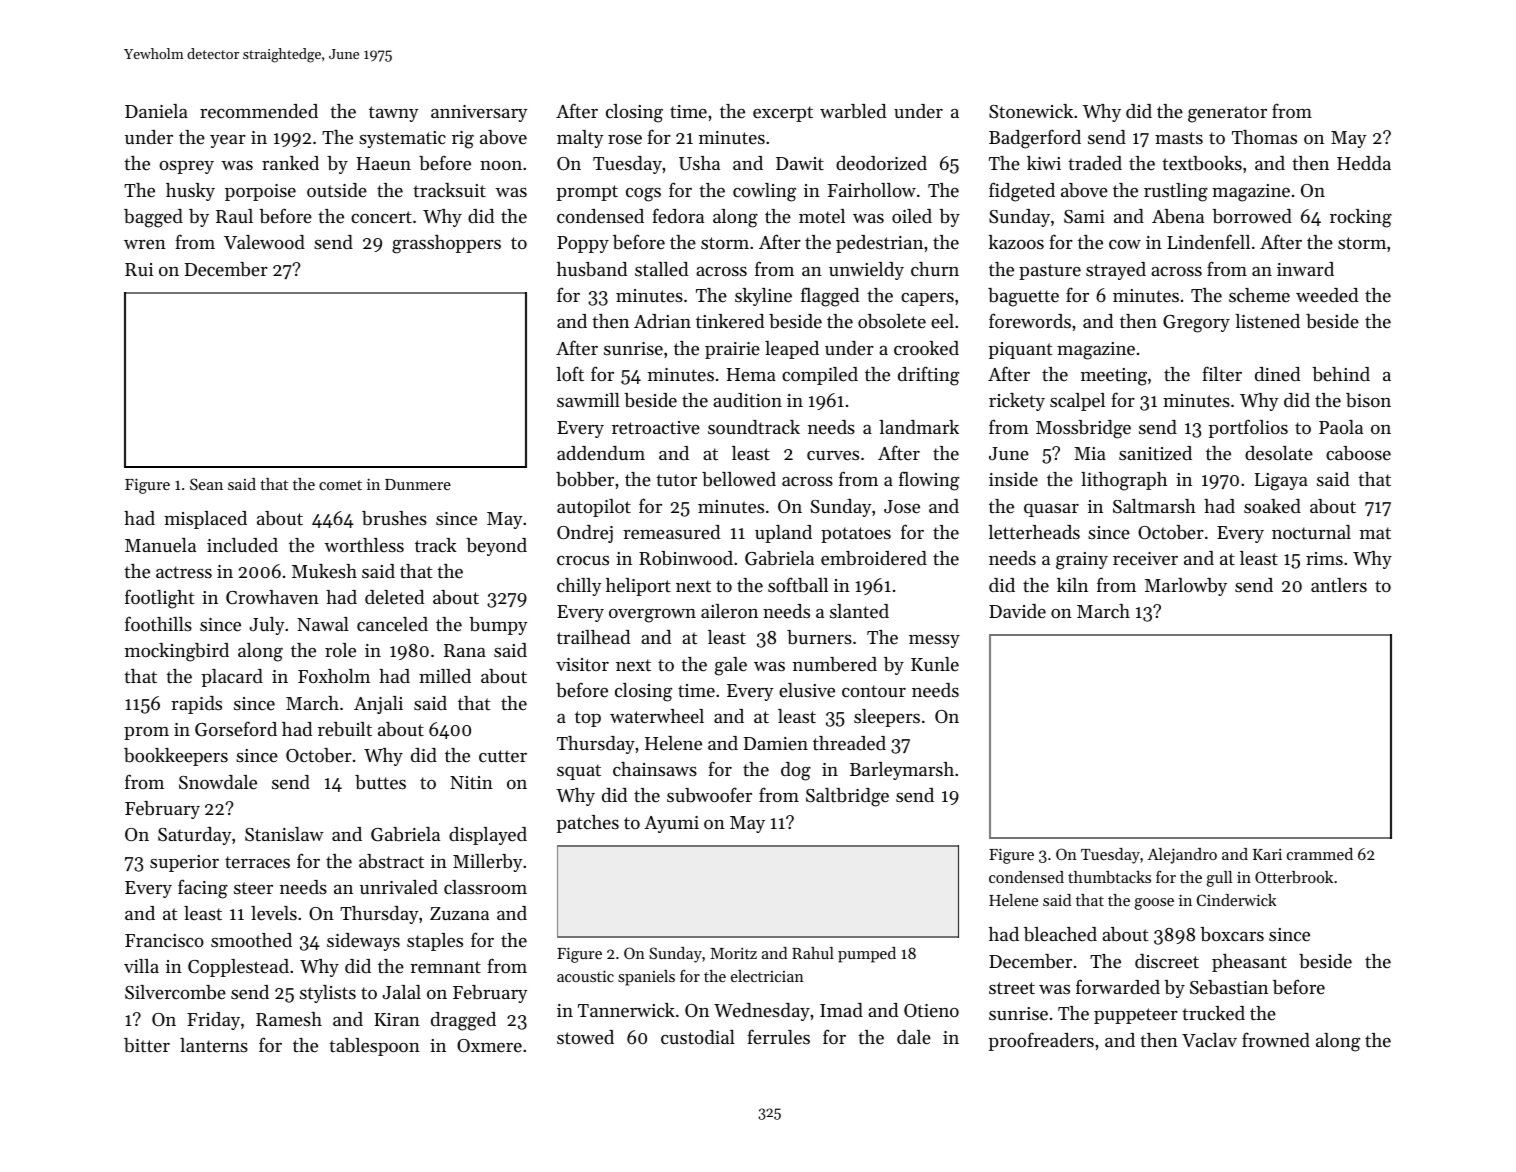 The image size is (1516, 1172). What do you see at coordinates (1219, 879) in the screenshot?
I see `gull` at bounding box center [1219, 879].
